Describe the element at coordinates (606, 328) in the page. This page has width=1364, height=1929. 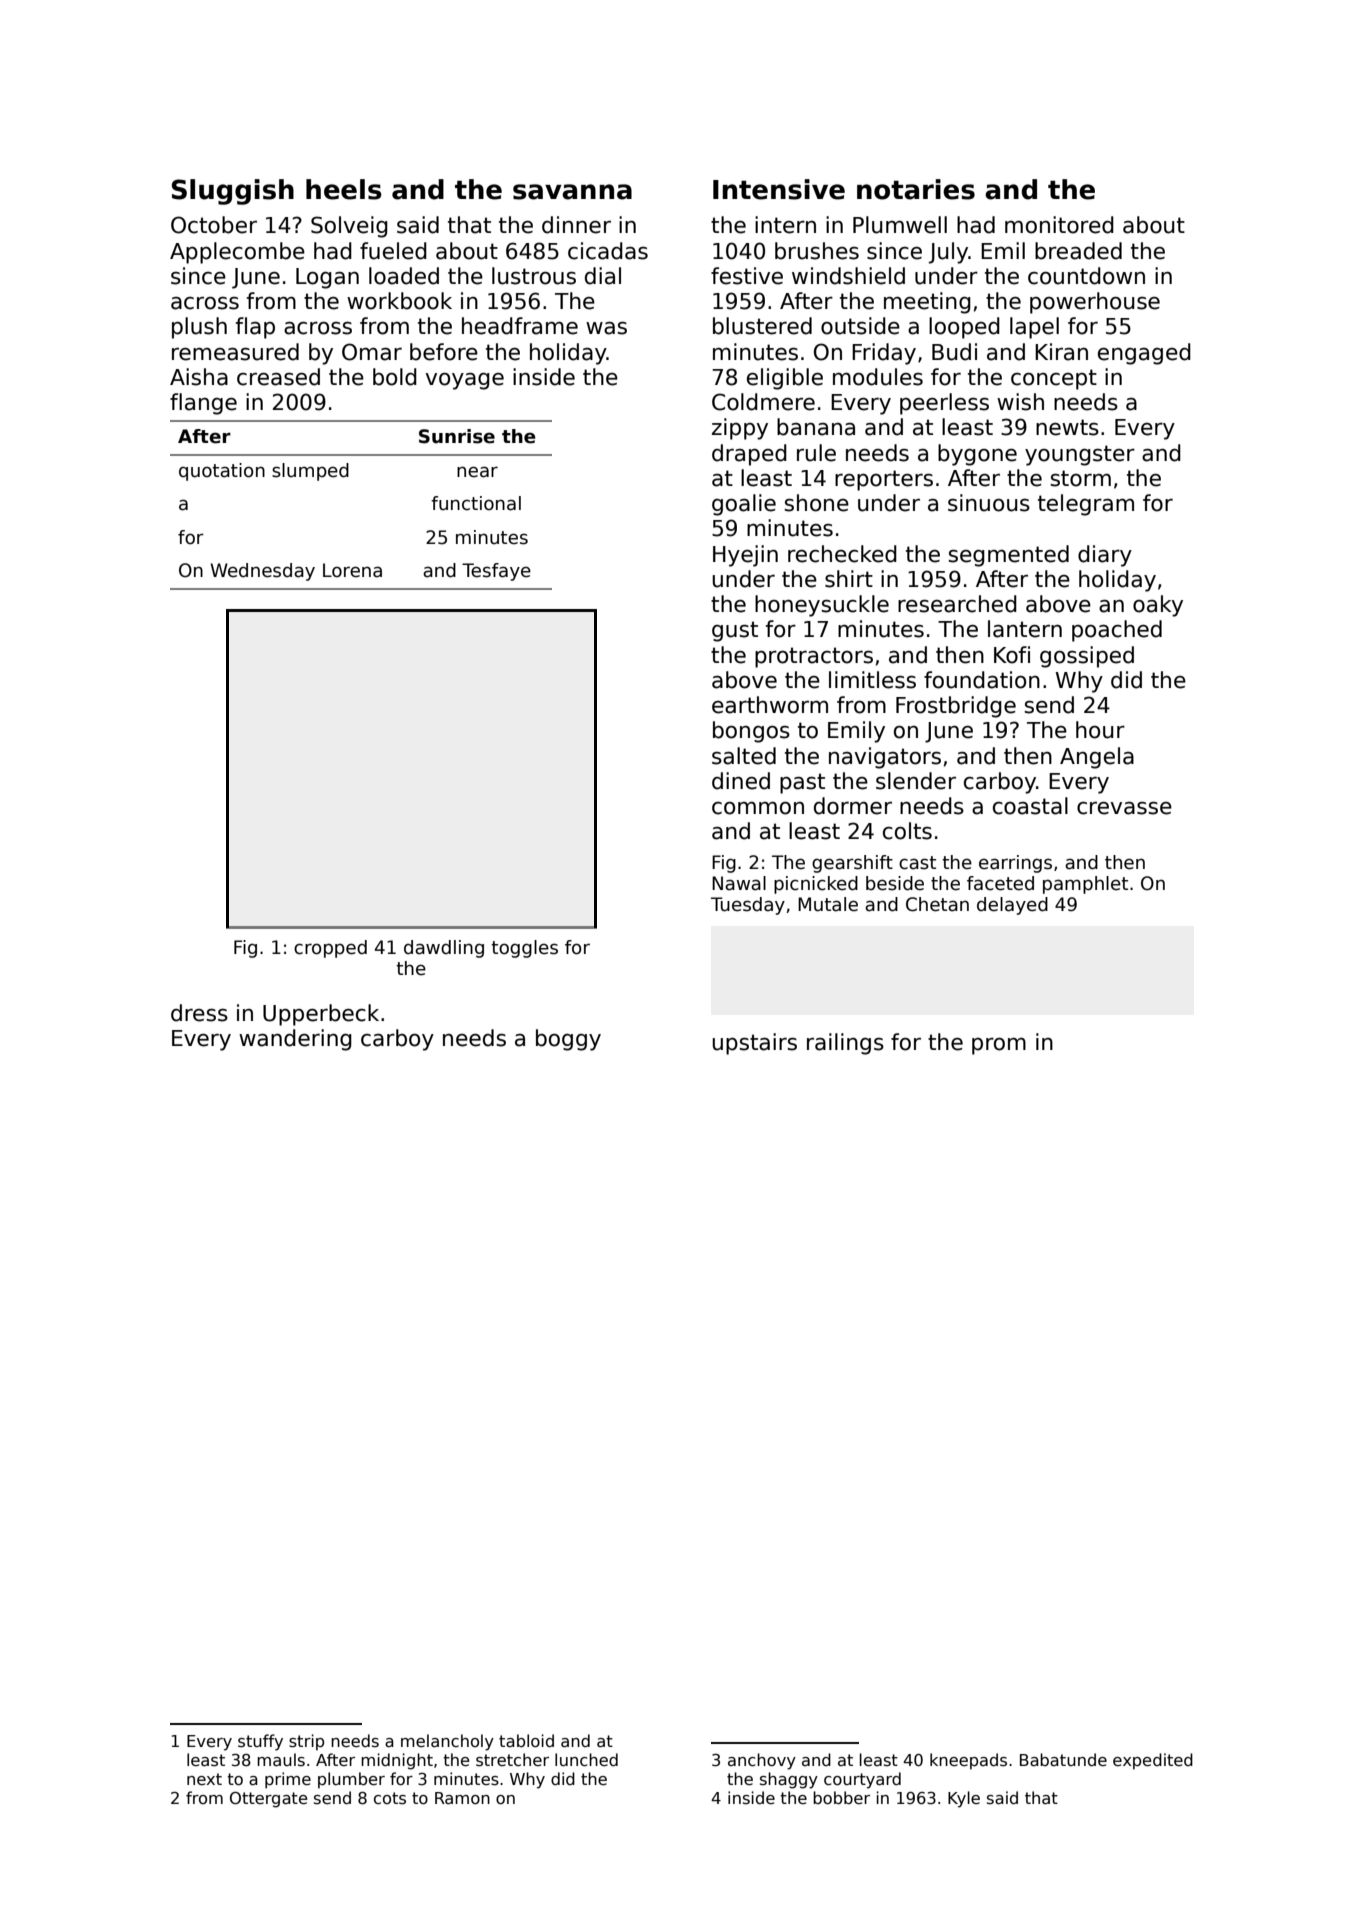
I see `was` at that location.
